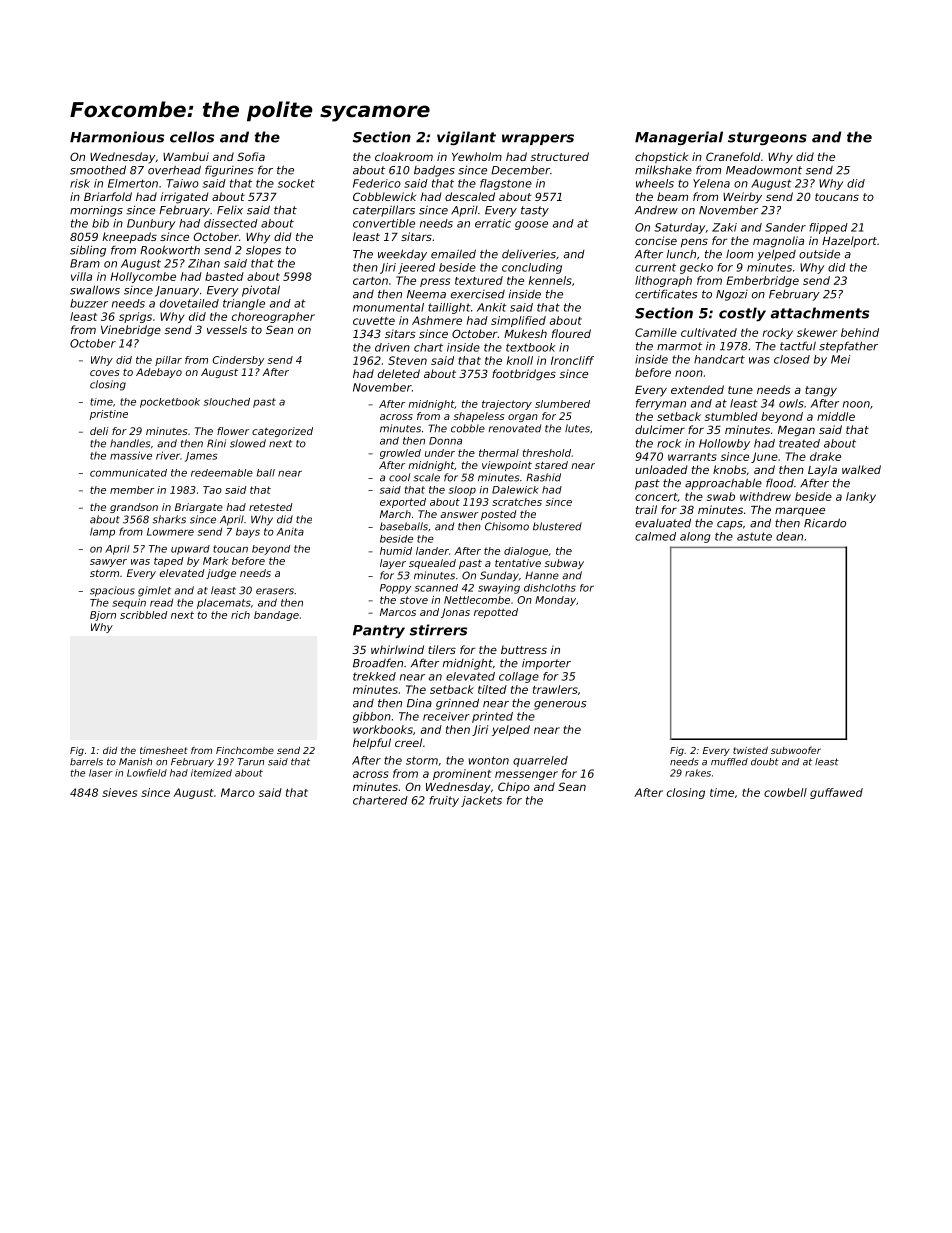  Describe the element at coordinates (276, 616) in the screenshot. I see `bandage` at that location.
